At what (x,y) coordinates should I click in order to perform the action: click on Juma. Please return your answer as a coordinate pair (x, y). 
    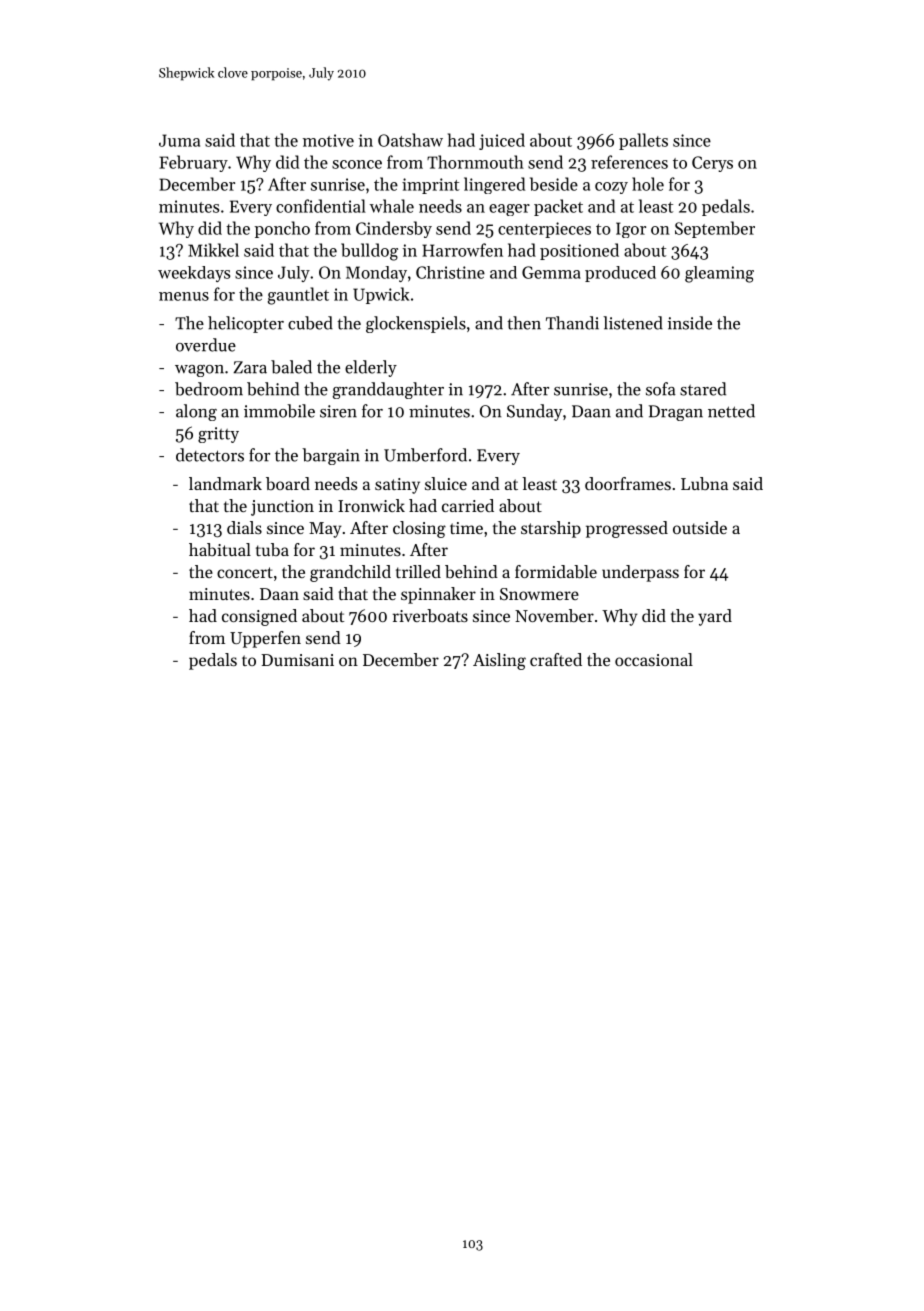
    Looking at the image, I should click on (179, 140).
